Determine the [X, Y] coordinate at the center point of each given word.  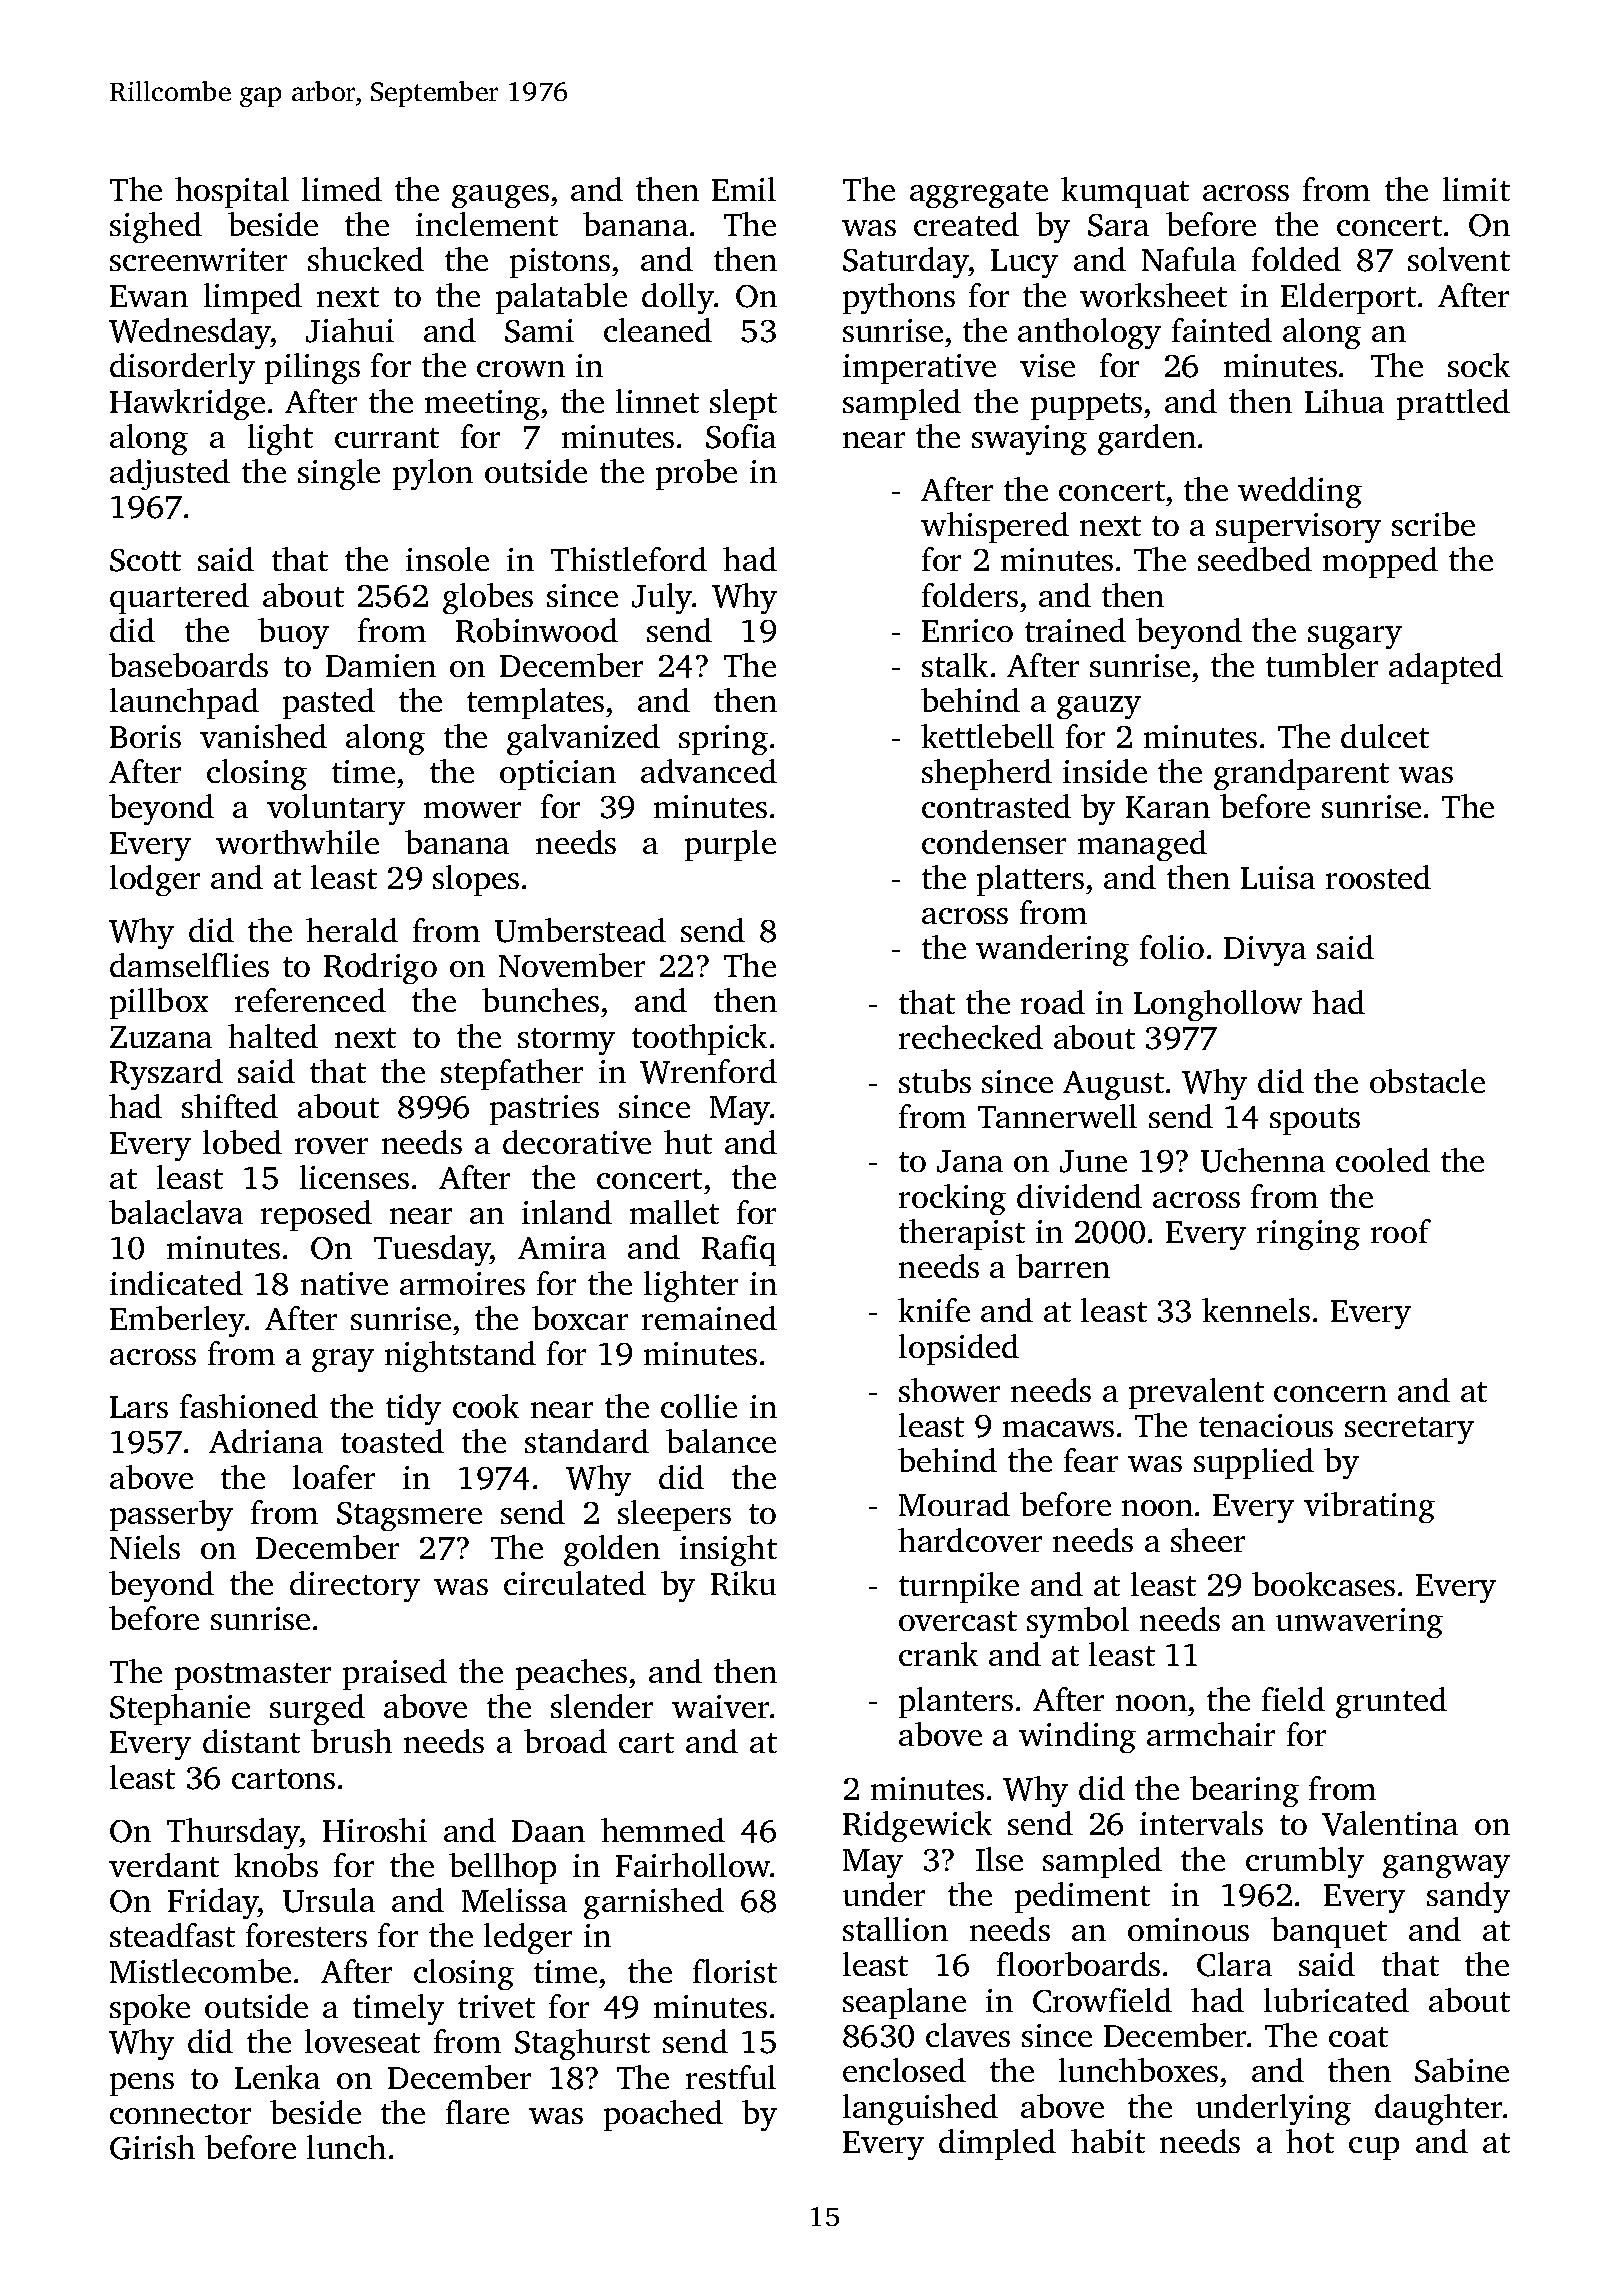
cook [486, 1406]
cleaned [658, 330]
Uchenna [1263, 1160]
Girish [152, 2147]
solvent [1459, 259]
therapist [962, 1234]
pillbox [159, 1003]
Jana [970, 1161]
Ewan [149, 296]
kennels [1256, 1310]
